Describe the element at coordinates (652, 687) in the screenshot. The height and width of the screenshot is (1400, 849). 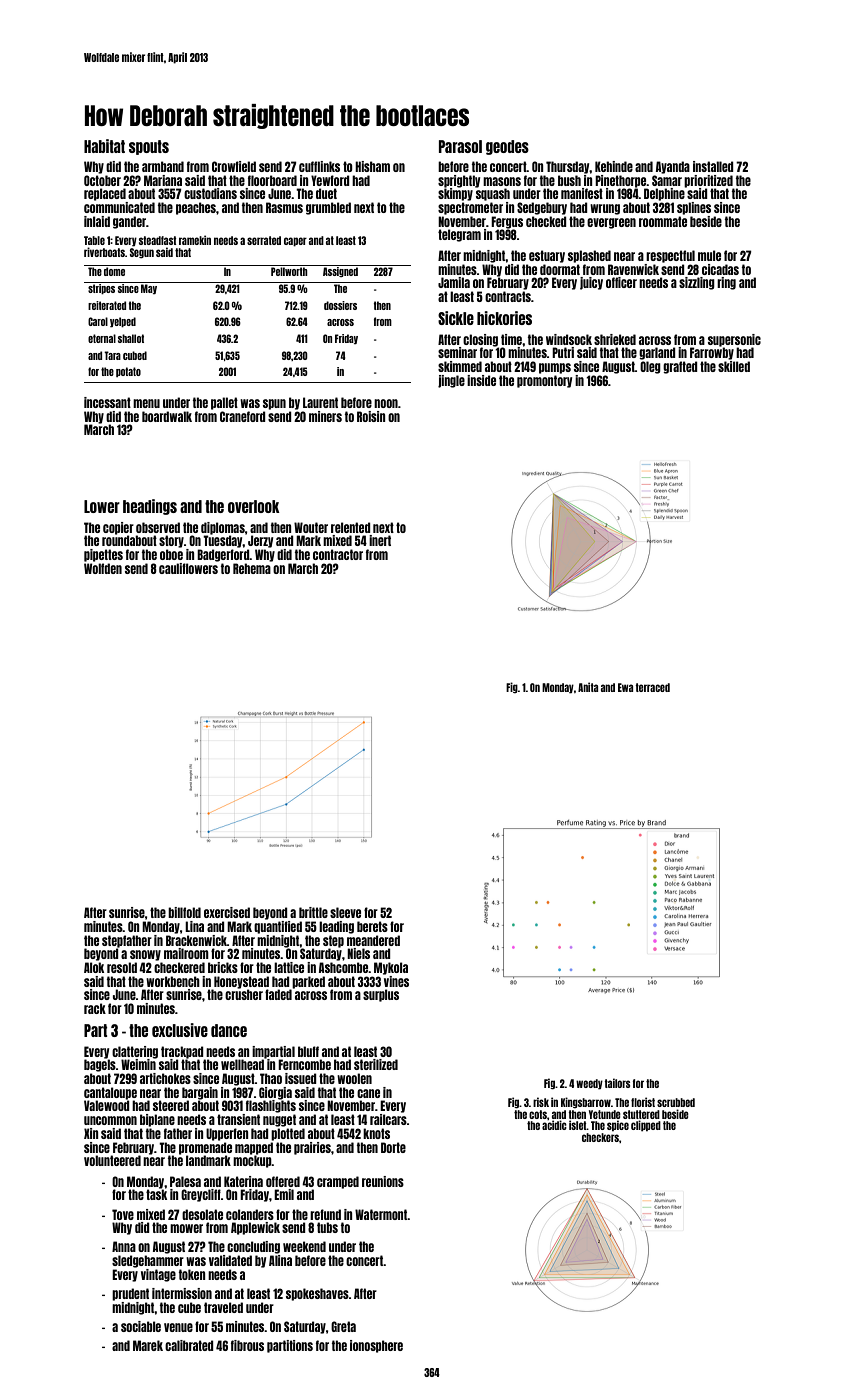
I see `terraced` at that location.
